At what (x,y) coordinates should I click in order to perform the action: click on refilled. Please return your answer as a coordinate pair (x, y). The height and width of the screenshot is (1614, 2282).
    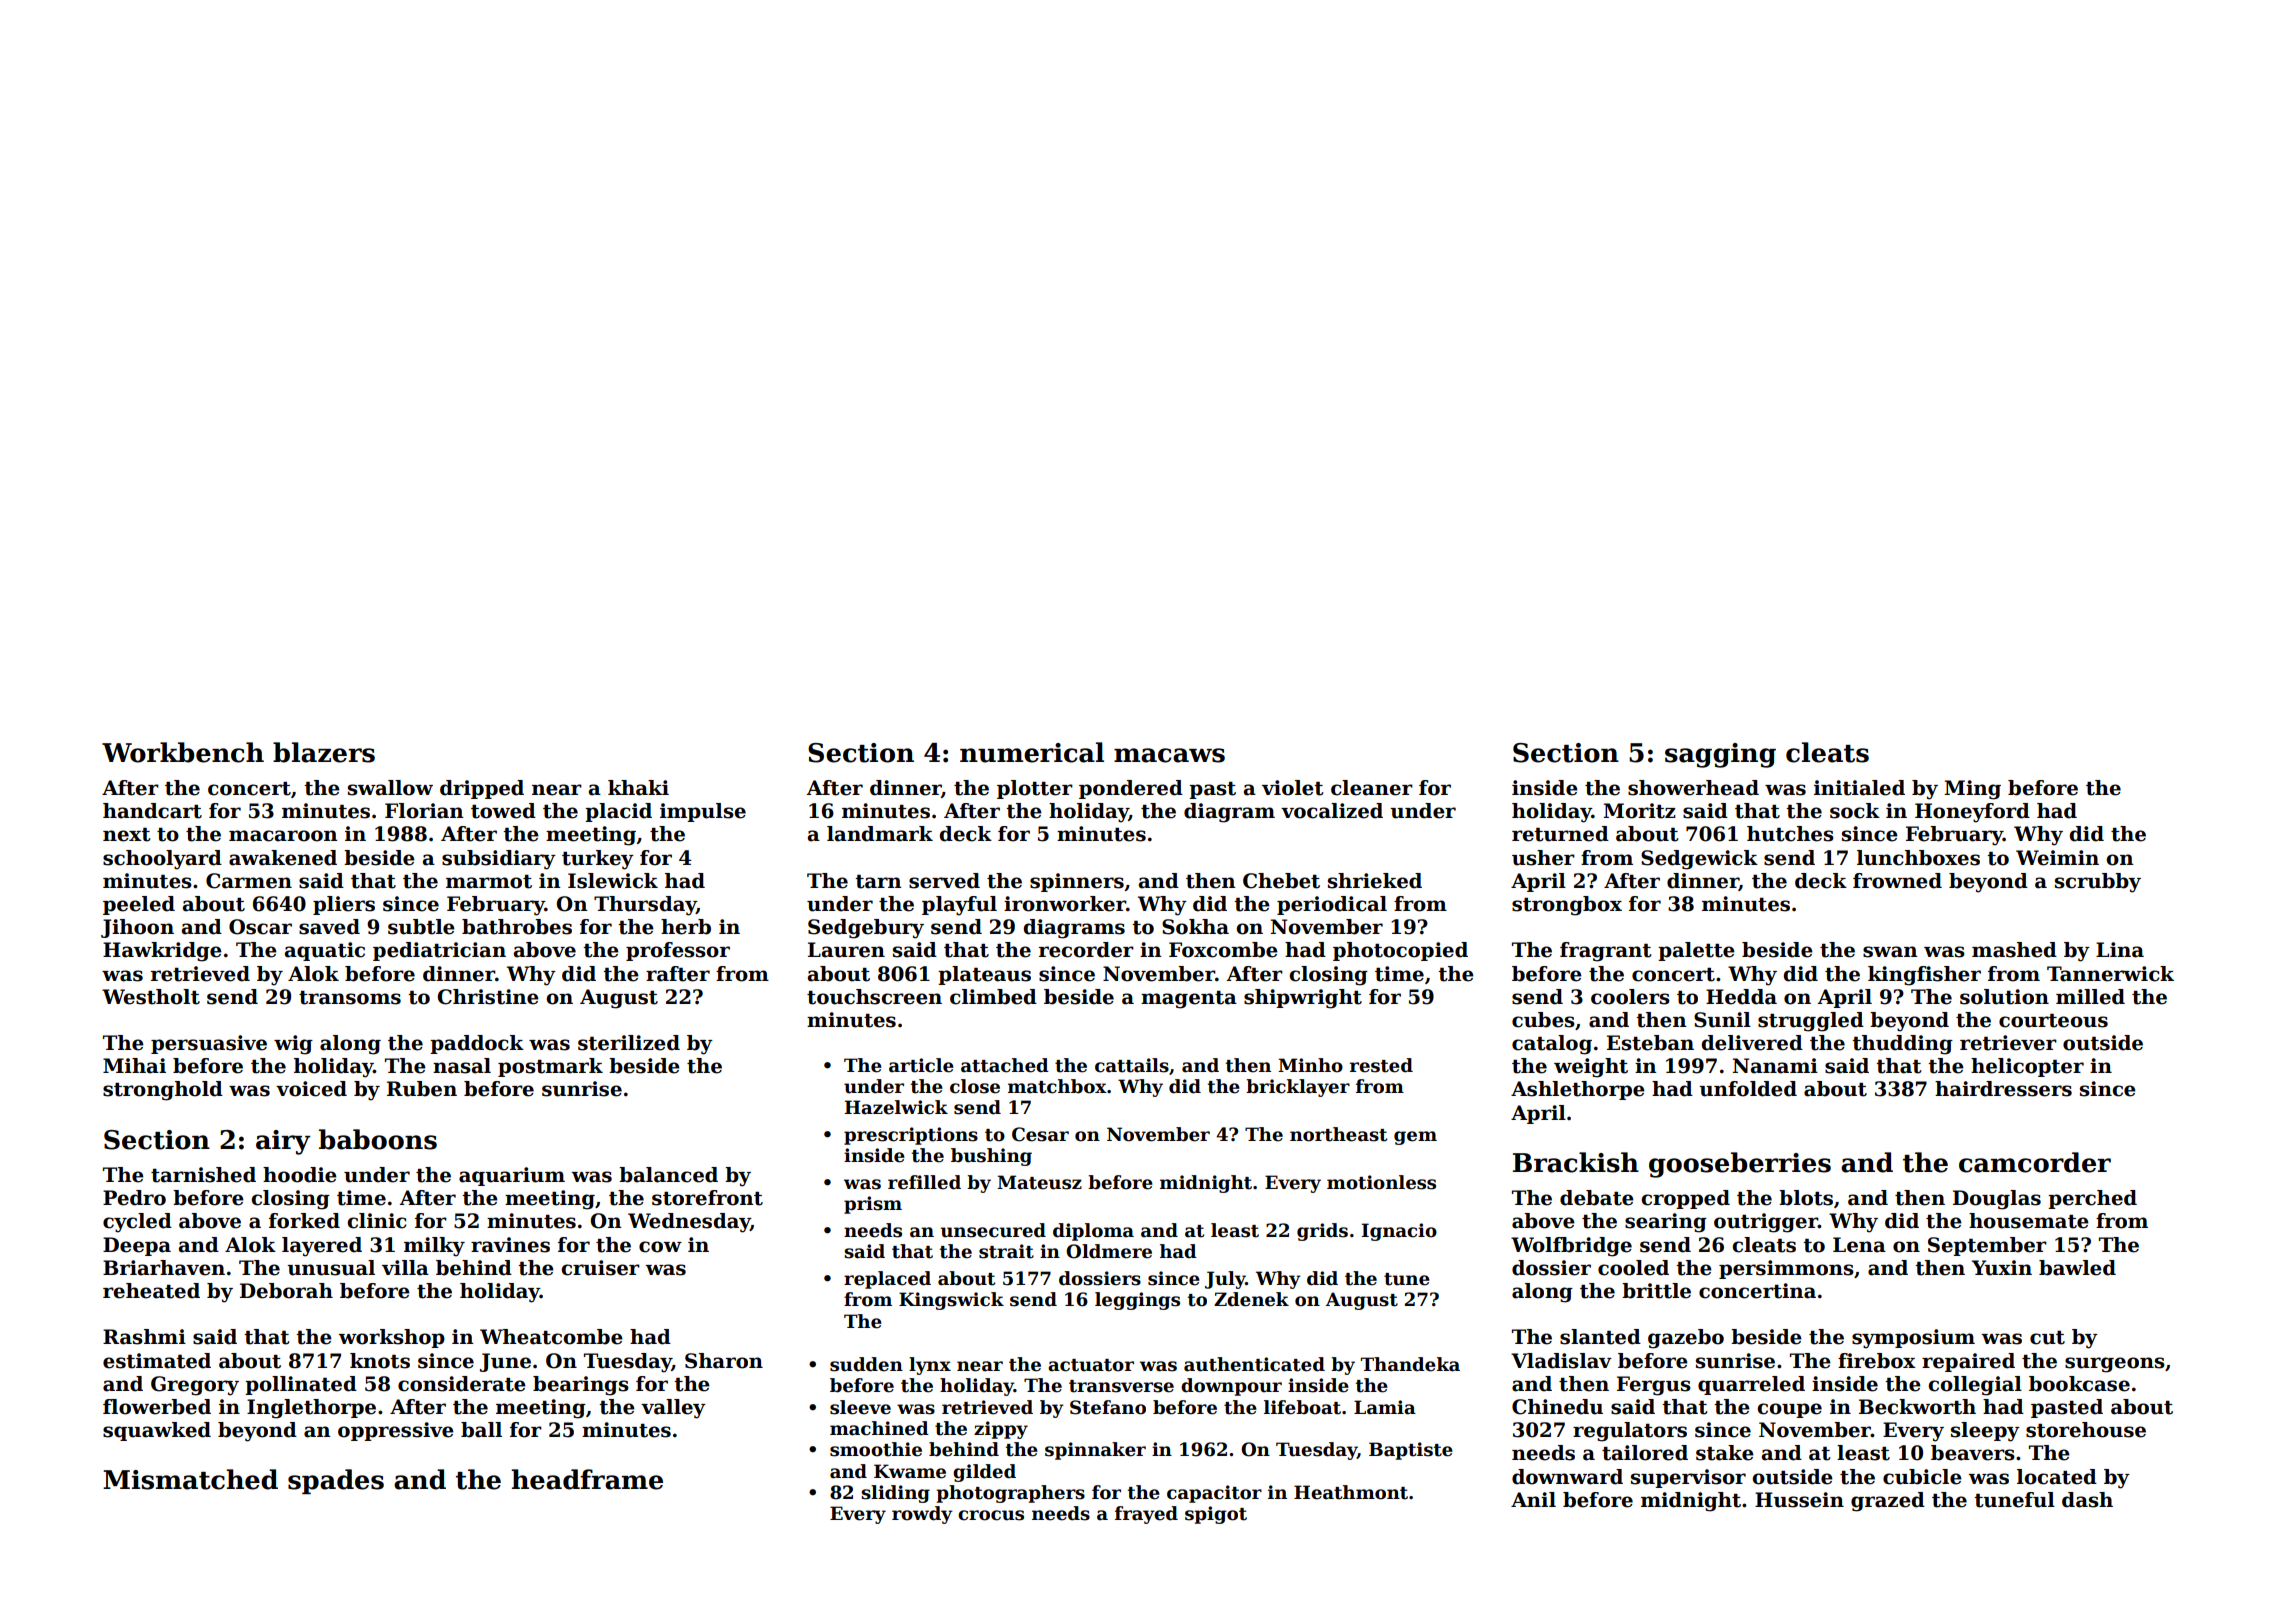
    Looking at the image, I should click on (924, 1182).
